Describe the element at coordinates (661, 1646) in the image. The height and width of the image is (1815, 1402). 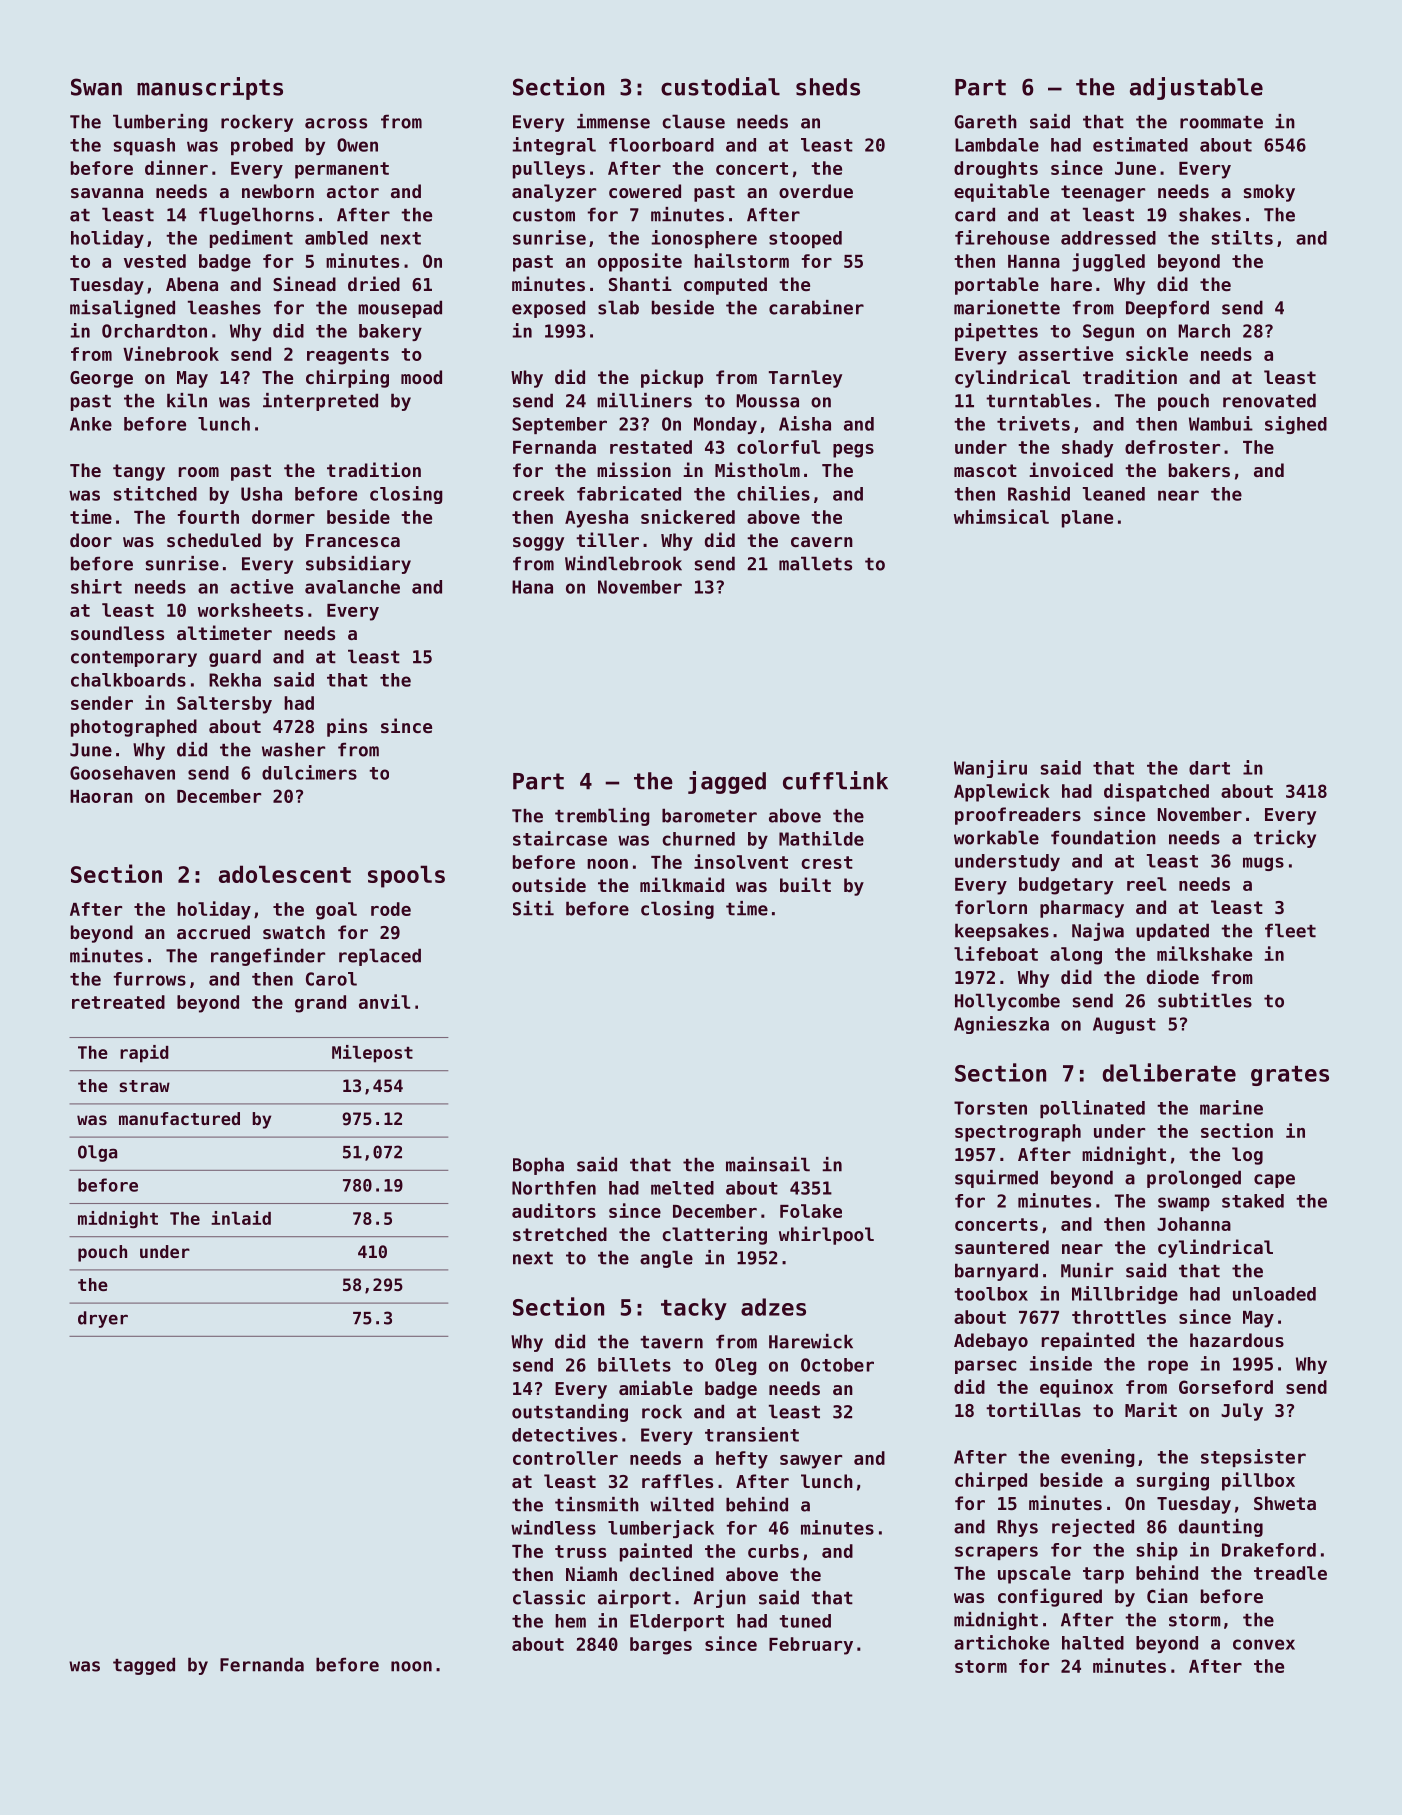
I see `barges` at that location.
